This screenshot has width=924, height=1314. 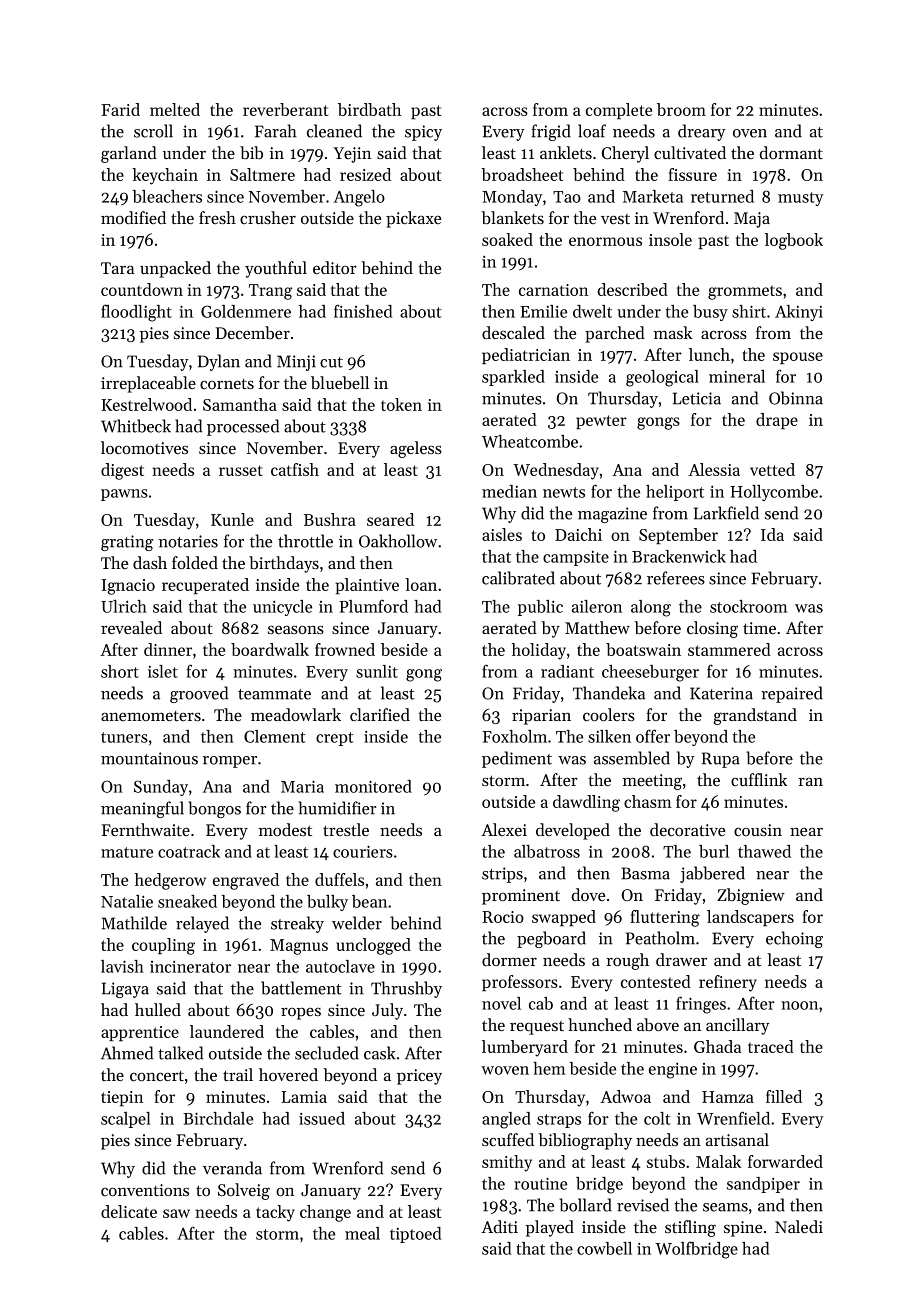 What do you see at coordinates (120, 109) in the screenshot?
I see `Farid` at bounding box center [120, 109].
